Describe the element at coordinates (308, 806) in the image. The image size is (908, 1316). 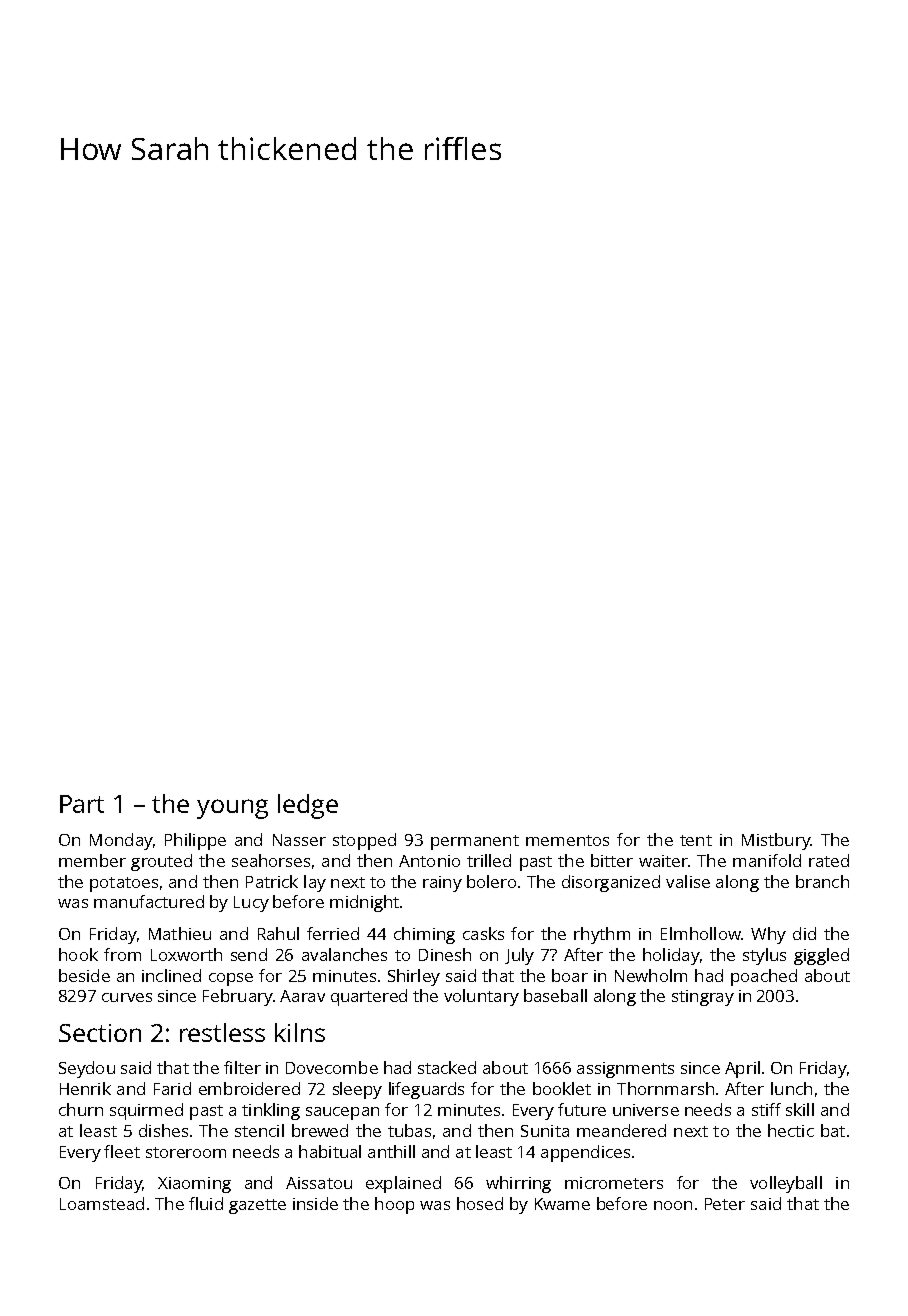
I see `ledge` at that location.
